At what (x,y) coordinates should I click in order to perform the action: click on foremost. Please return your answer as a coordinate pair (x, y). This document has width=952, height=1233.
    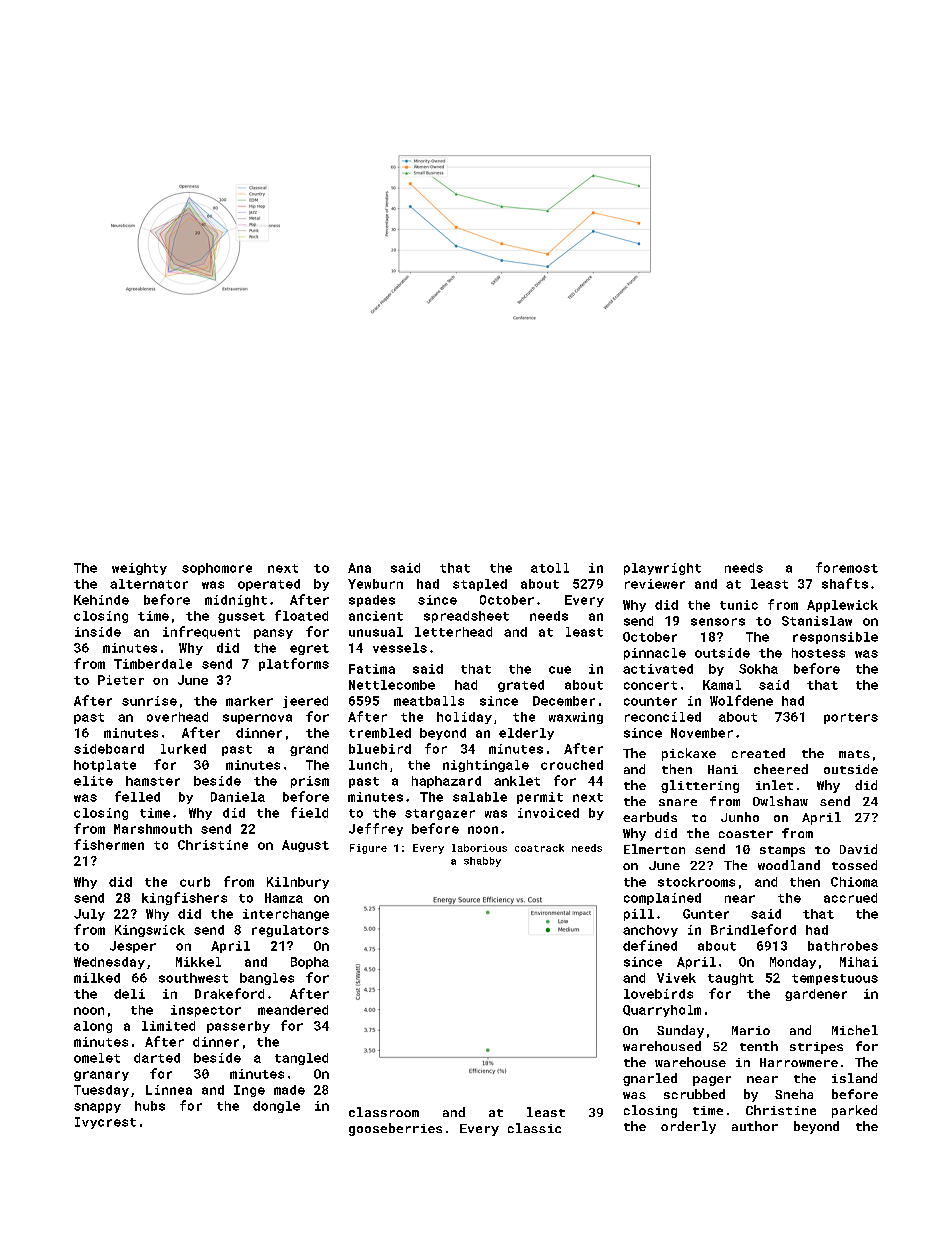
    Looking at the image, I should click on (847, 567).
